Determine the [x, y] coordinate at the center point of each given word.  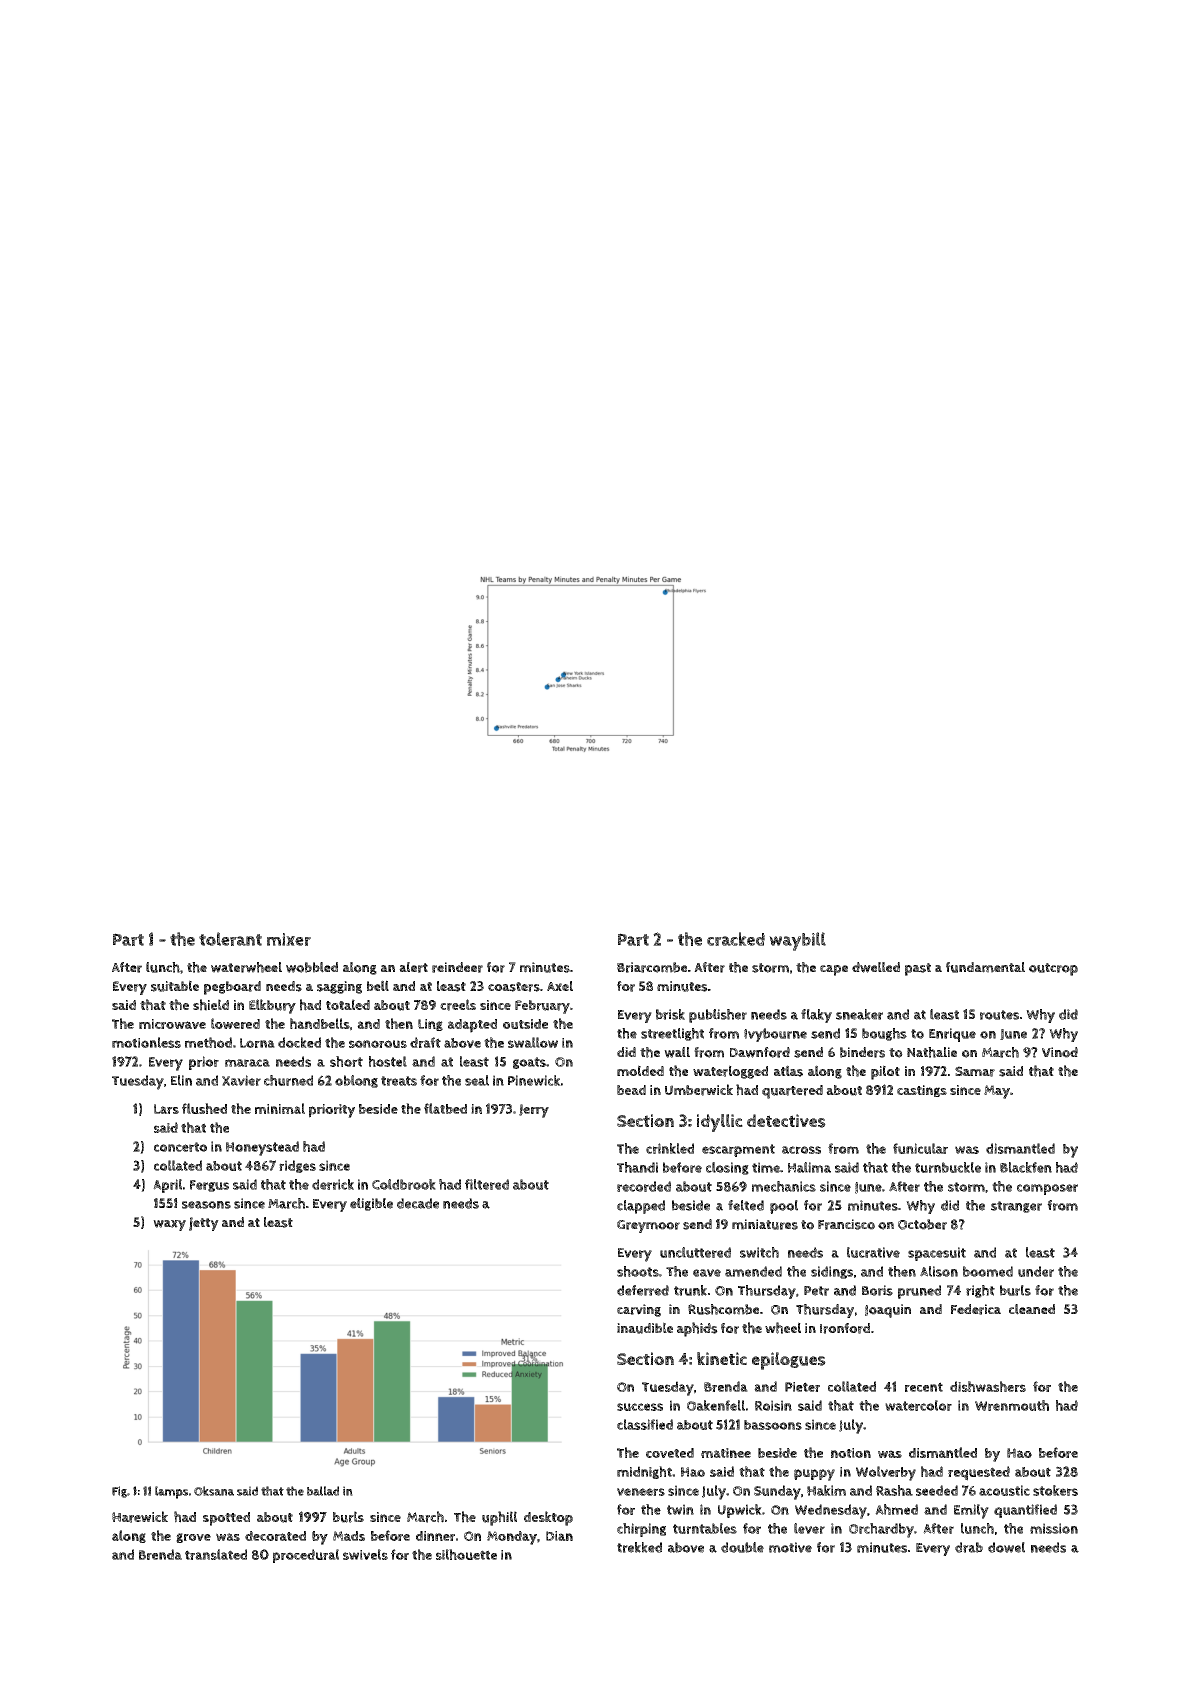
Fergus [209, 1186]
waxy [169, 1225]
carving [639, 1310]
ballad [323, 1491]
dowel [1006, 1547]
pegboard [232, 988]
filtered [487, 1184]
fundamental [985, 967]
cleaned [1032, 1309]
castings [922, 1091]
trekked [639, 1547]
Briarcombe [652, 967]
